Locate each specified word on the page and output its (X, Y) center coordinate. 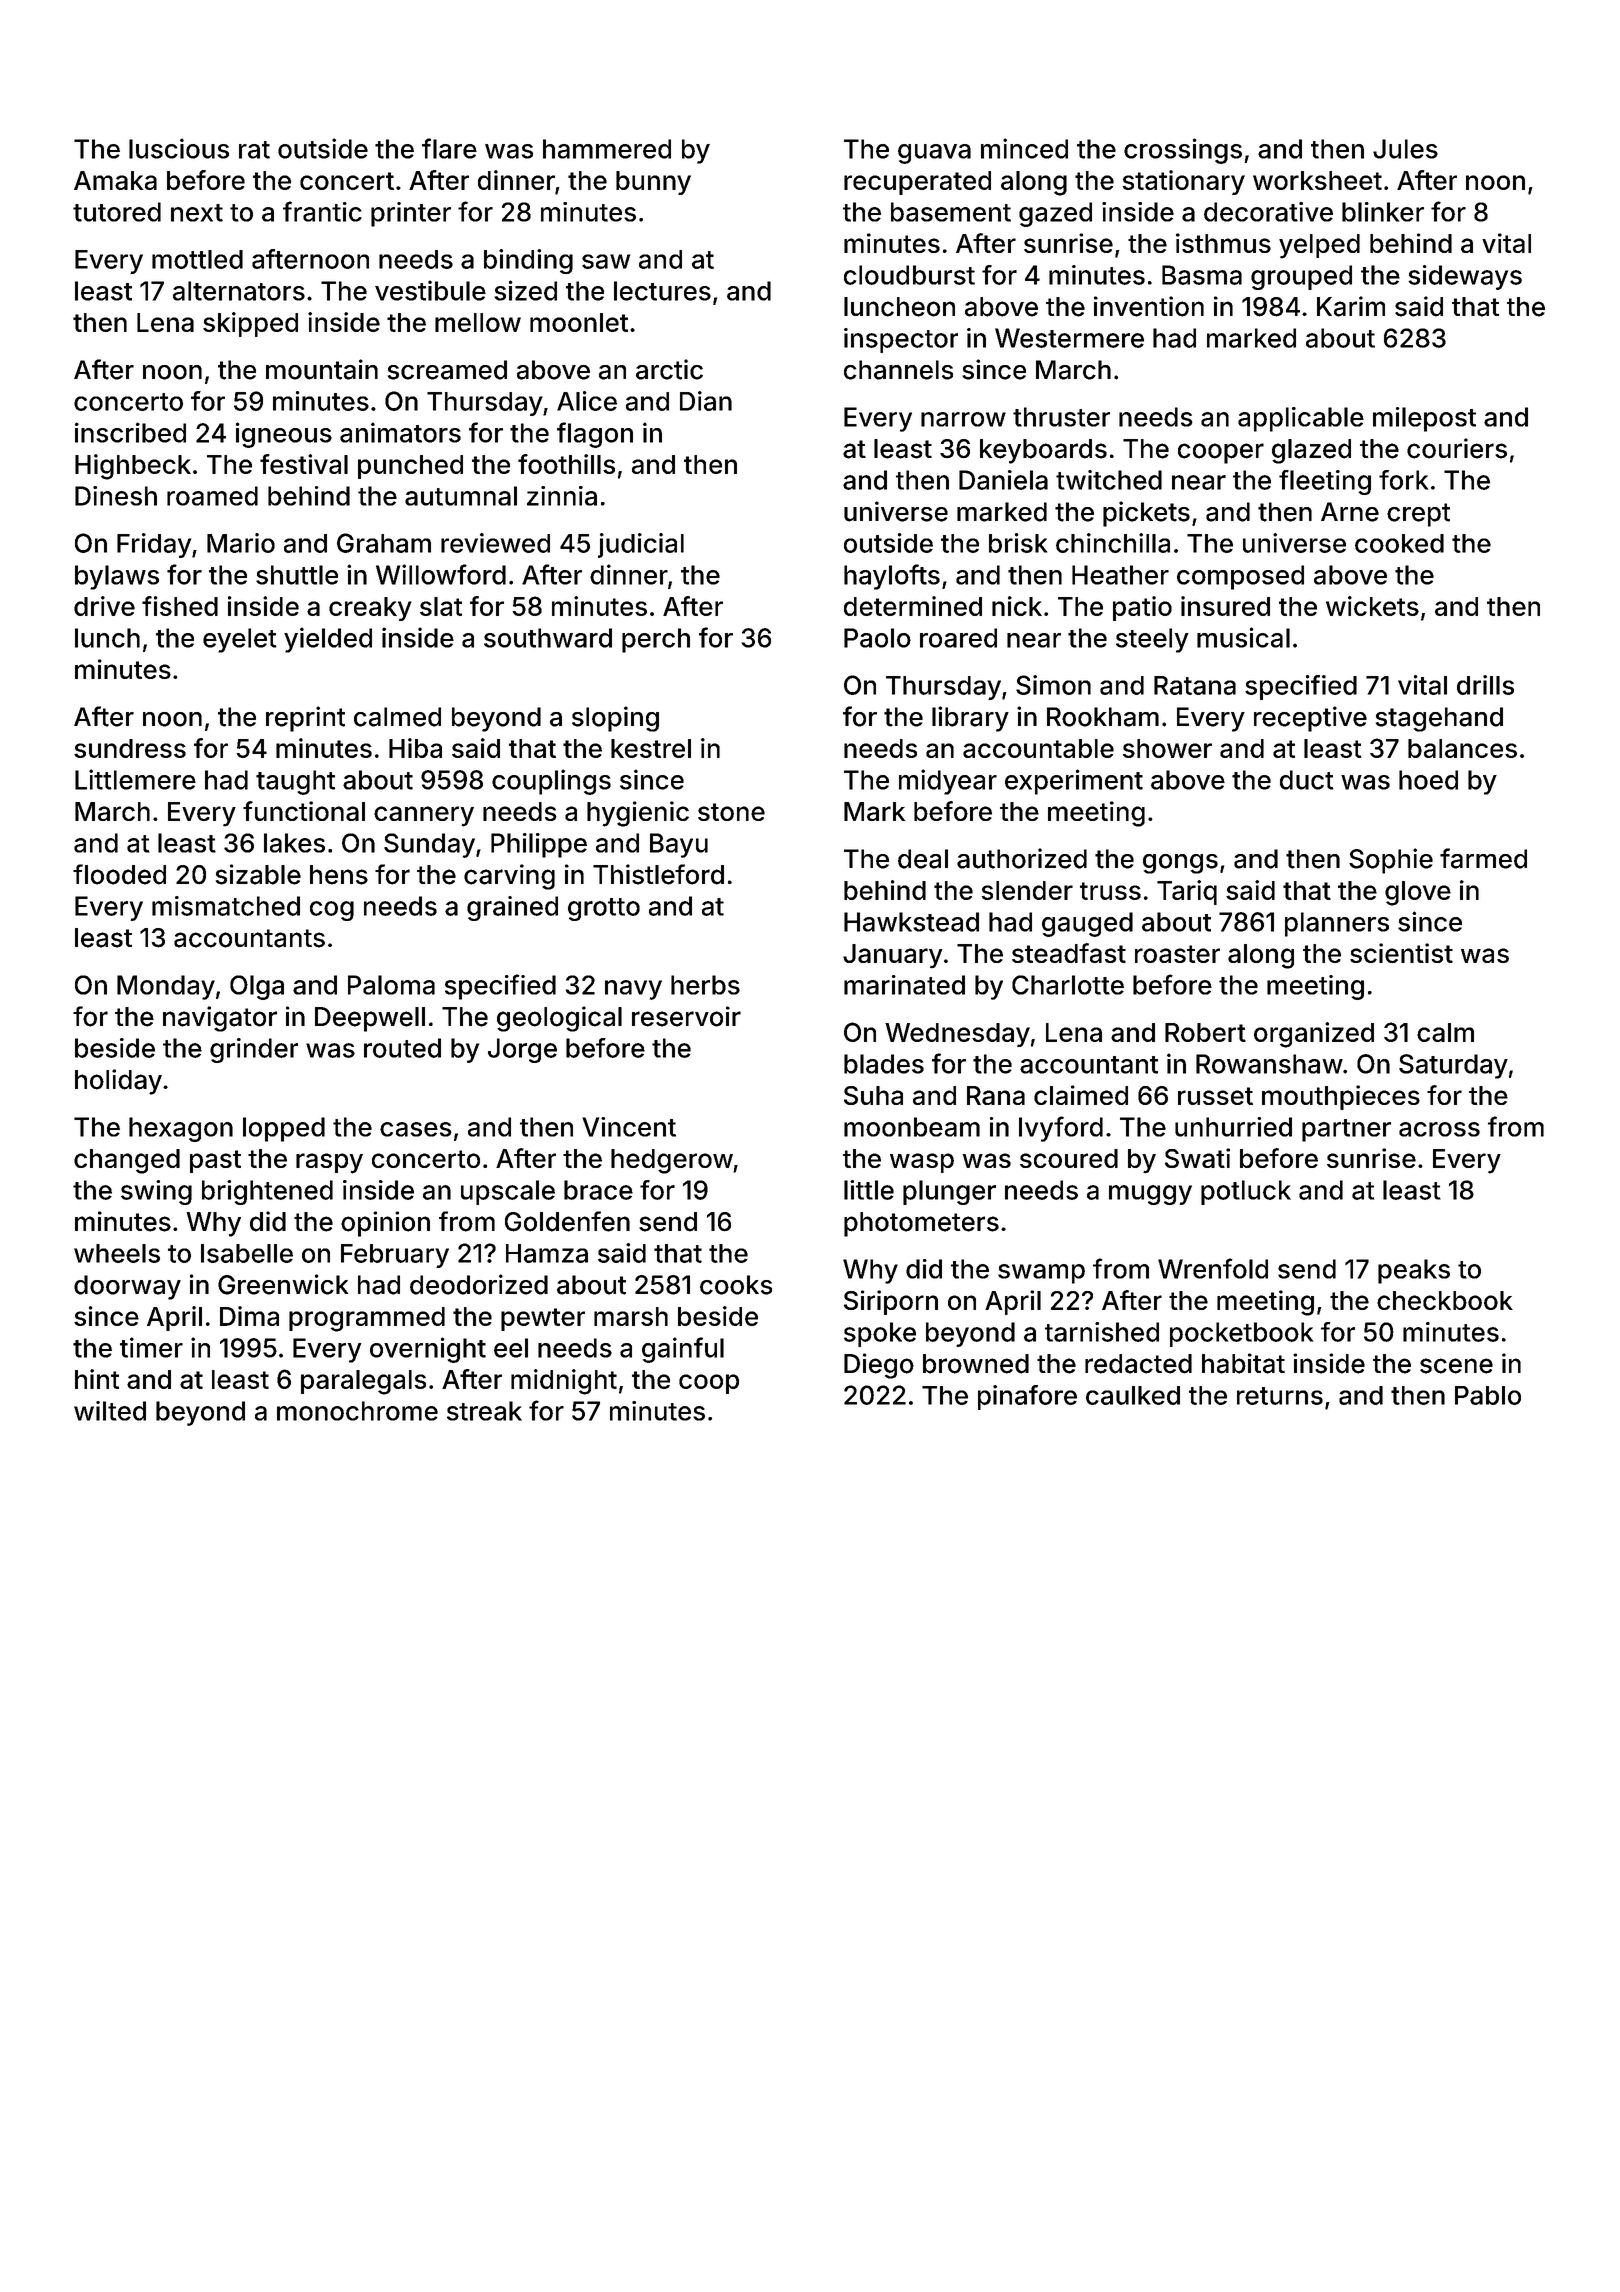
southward (548, 638)
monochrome (357, 1411)
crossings (1183, 151)
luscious (179, 148)
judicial (641, 545)
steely (1152, 640)
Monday (166, 987)
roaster (1177, 954)
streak (484, 1411)
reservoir (686, 1016)
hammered (607, 149)
